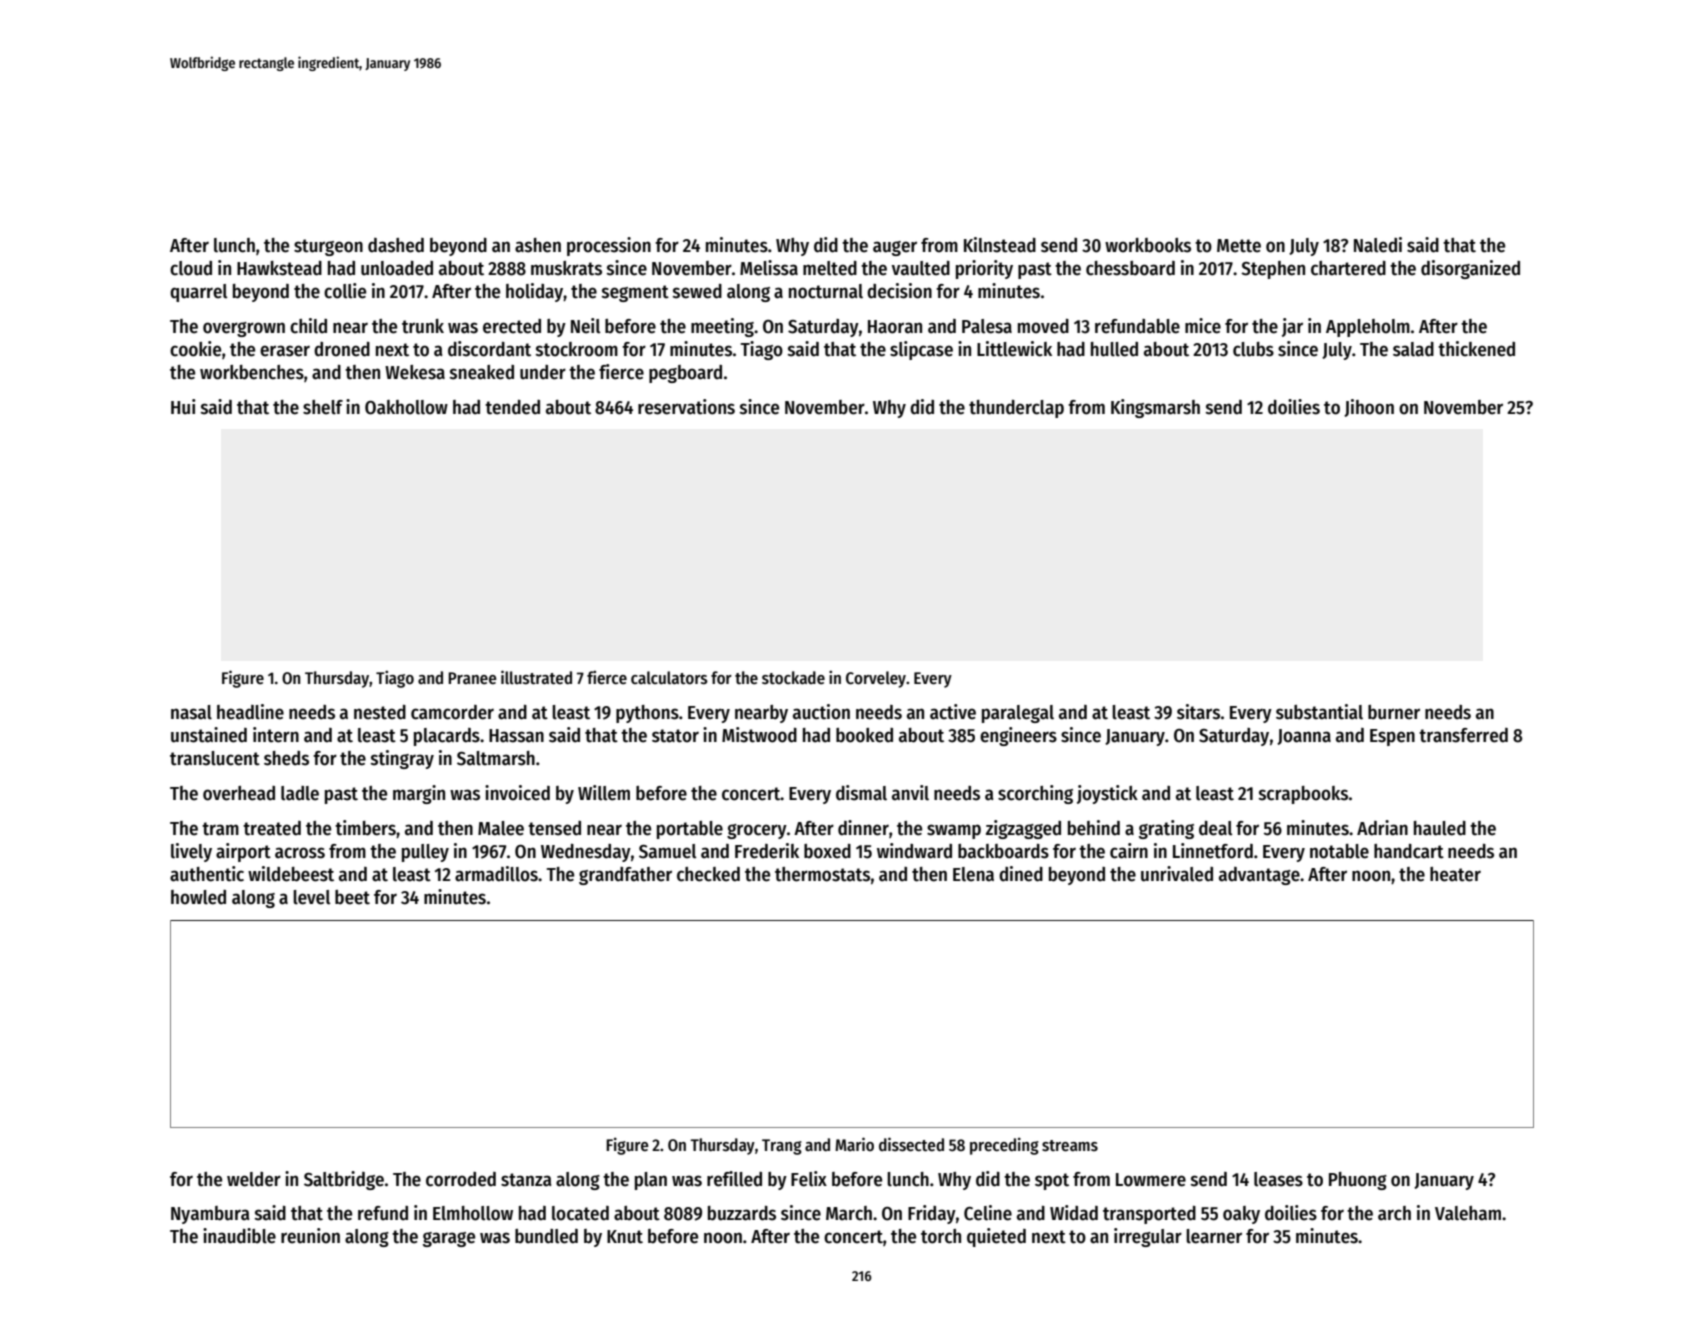 This document has height=1317, width=1704. What do you see at coordinates (472, 678) in the document?
I see `Pranee` at bounding box center [472, 678].
